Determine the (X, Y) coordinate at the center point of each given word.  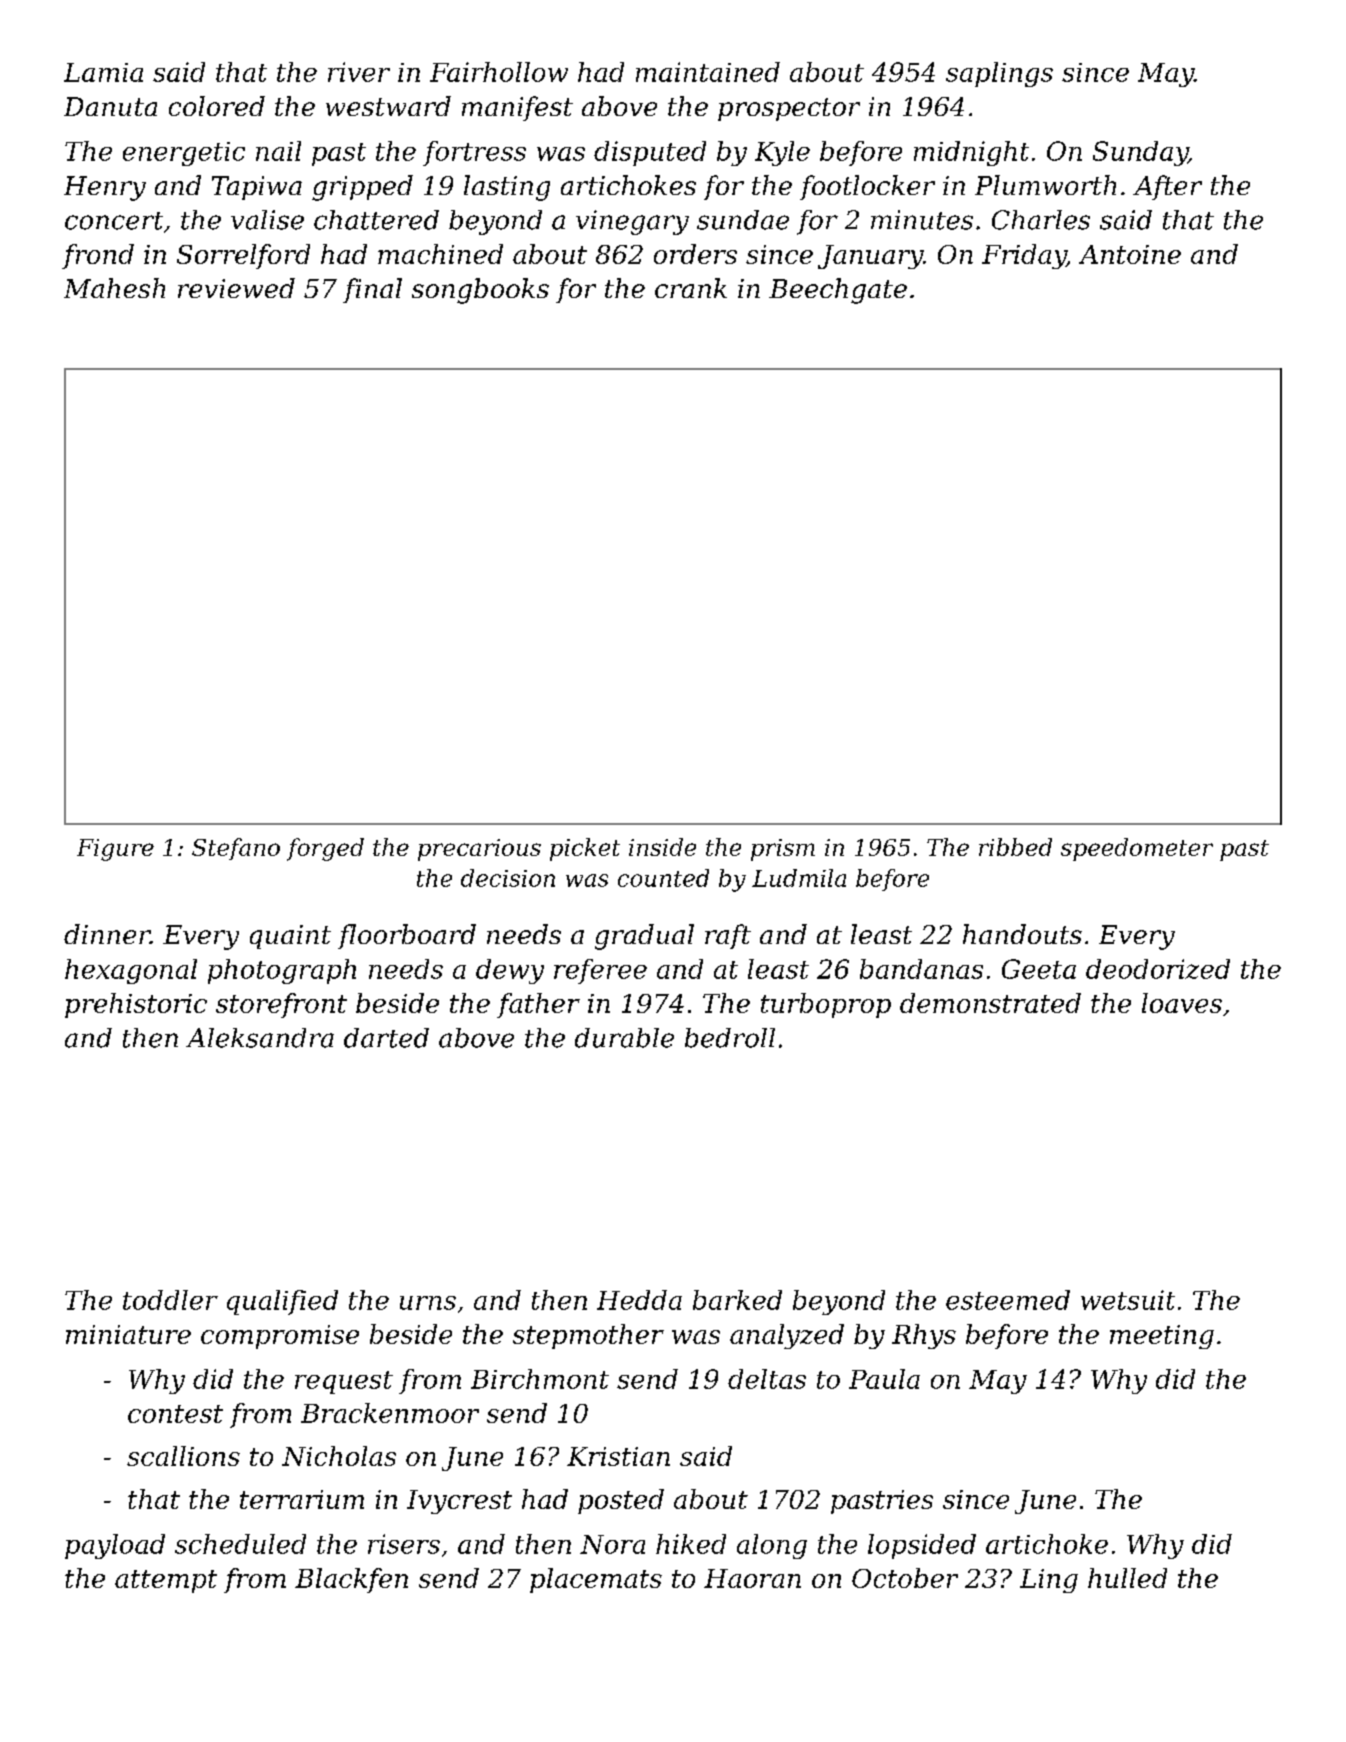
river (359, 72)
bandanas (921, 969)
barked (737, 1300)
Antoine (1130, 254)
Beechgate (838, 291)
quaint (290, 937)
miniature (128, 1334)
